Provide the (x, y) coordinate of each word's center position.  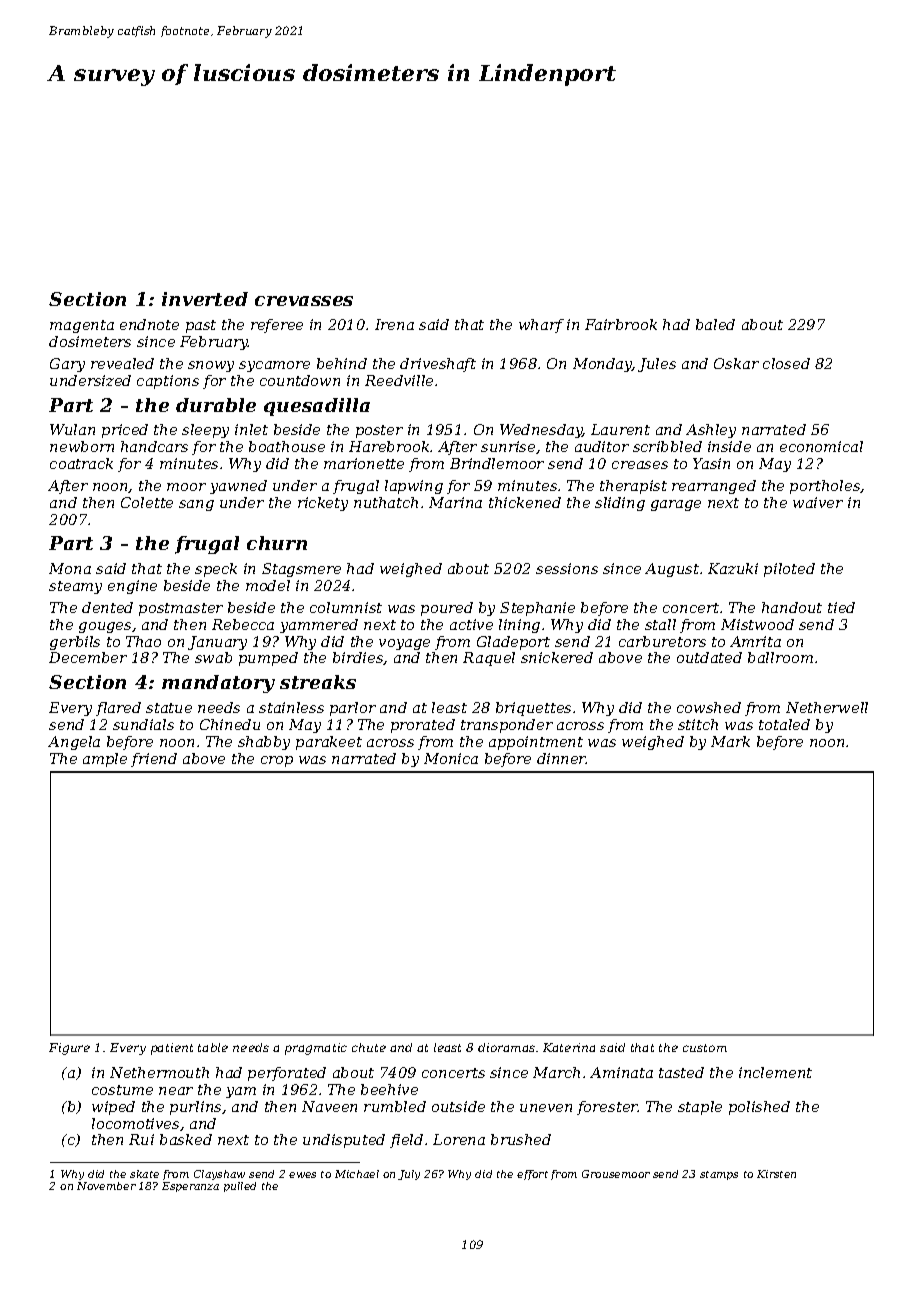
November (106, 1186)
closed (786, 363)
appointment (536, 743)
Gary (67, 365)
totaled (784, 724)
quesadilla (317, 407)
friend (154, 760)
